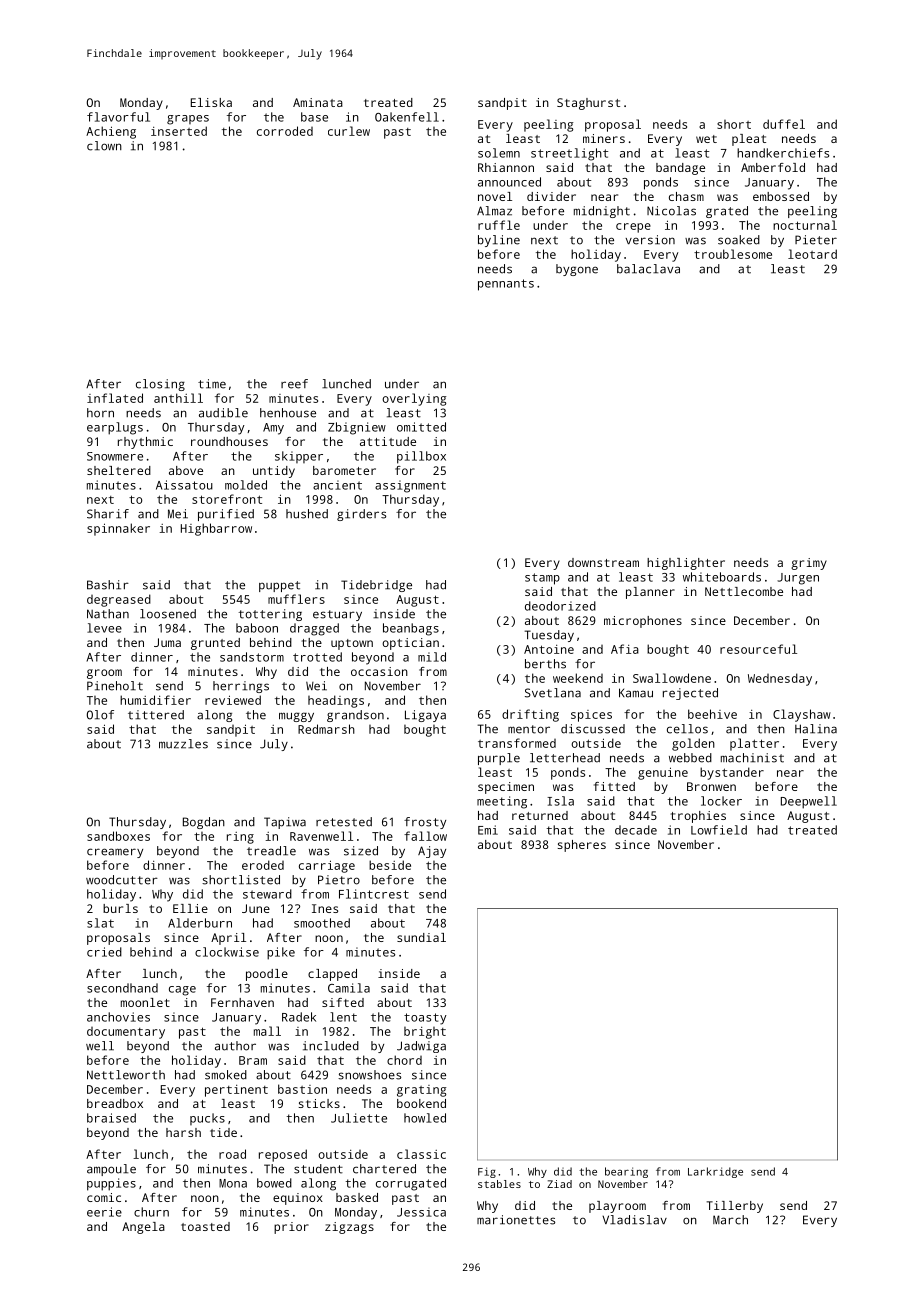 The image size is (924, 1308). Describe the element at coordinates (379, 671) in the image. I see `occasion` at that location.
